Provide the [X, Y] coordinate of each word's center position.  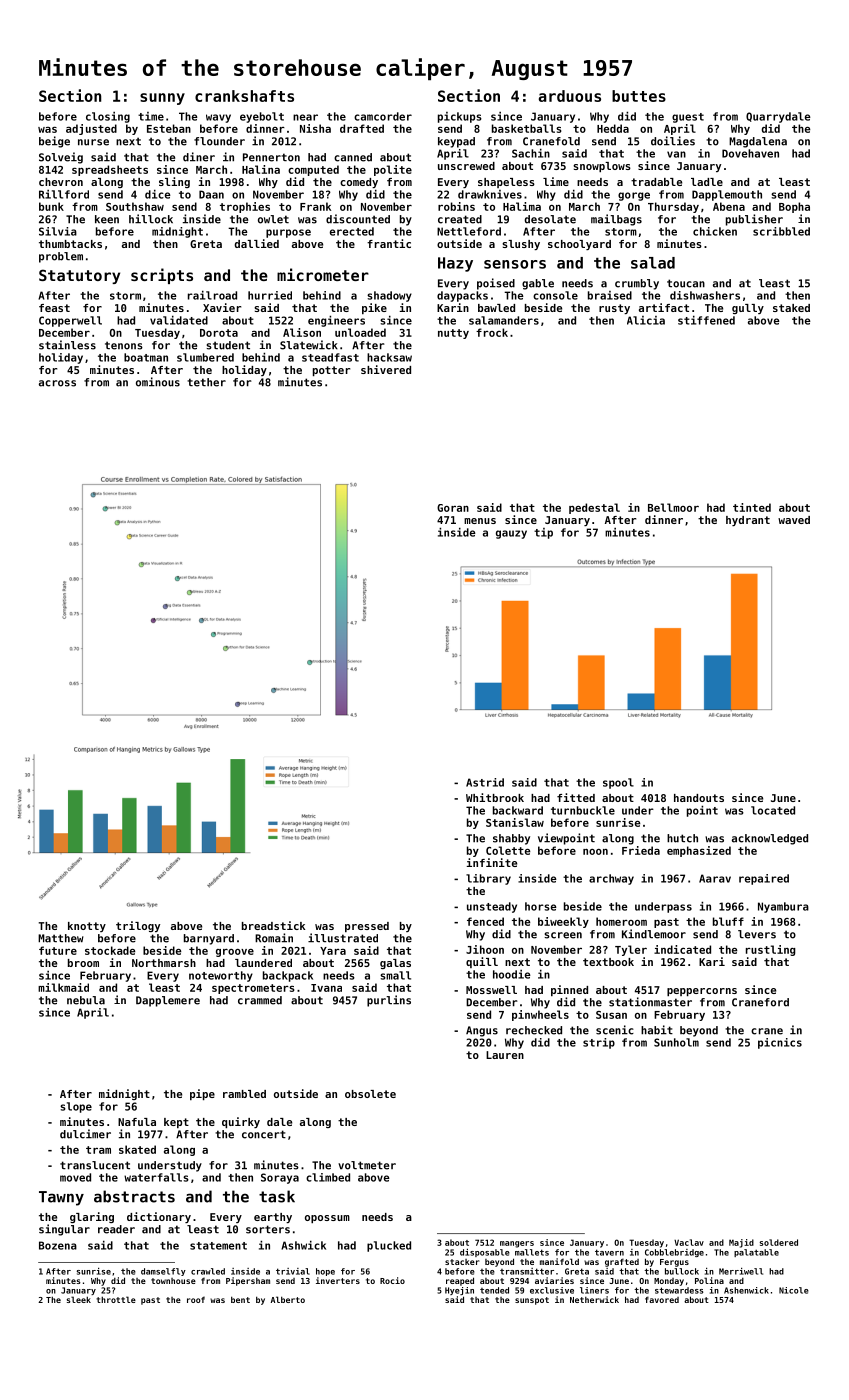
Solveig [61, 158]
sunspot [532, 1301]
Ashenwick [746, 1290]
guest [688, 118]
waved [794, 520]
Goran [453, 508]
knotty [87, 927]
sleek [79, 1299]
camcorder [383, 116]
